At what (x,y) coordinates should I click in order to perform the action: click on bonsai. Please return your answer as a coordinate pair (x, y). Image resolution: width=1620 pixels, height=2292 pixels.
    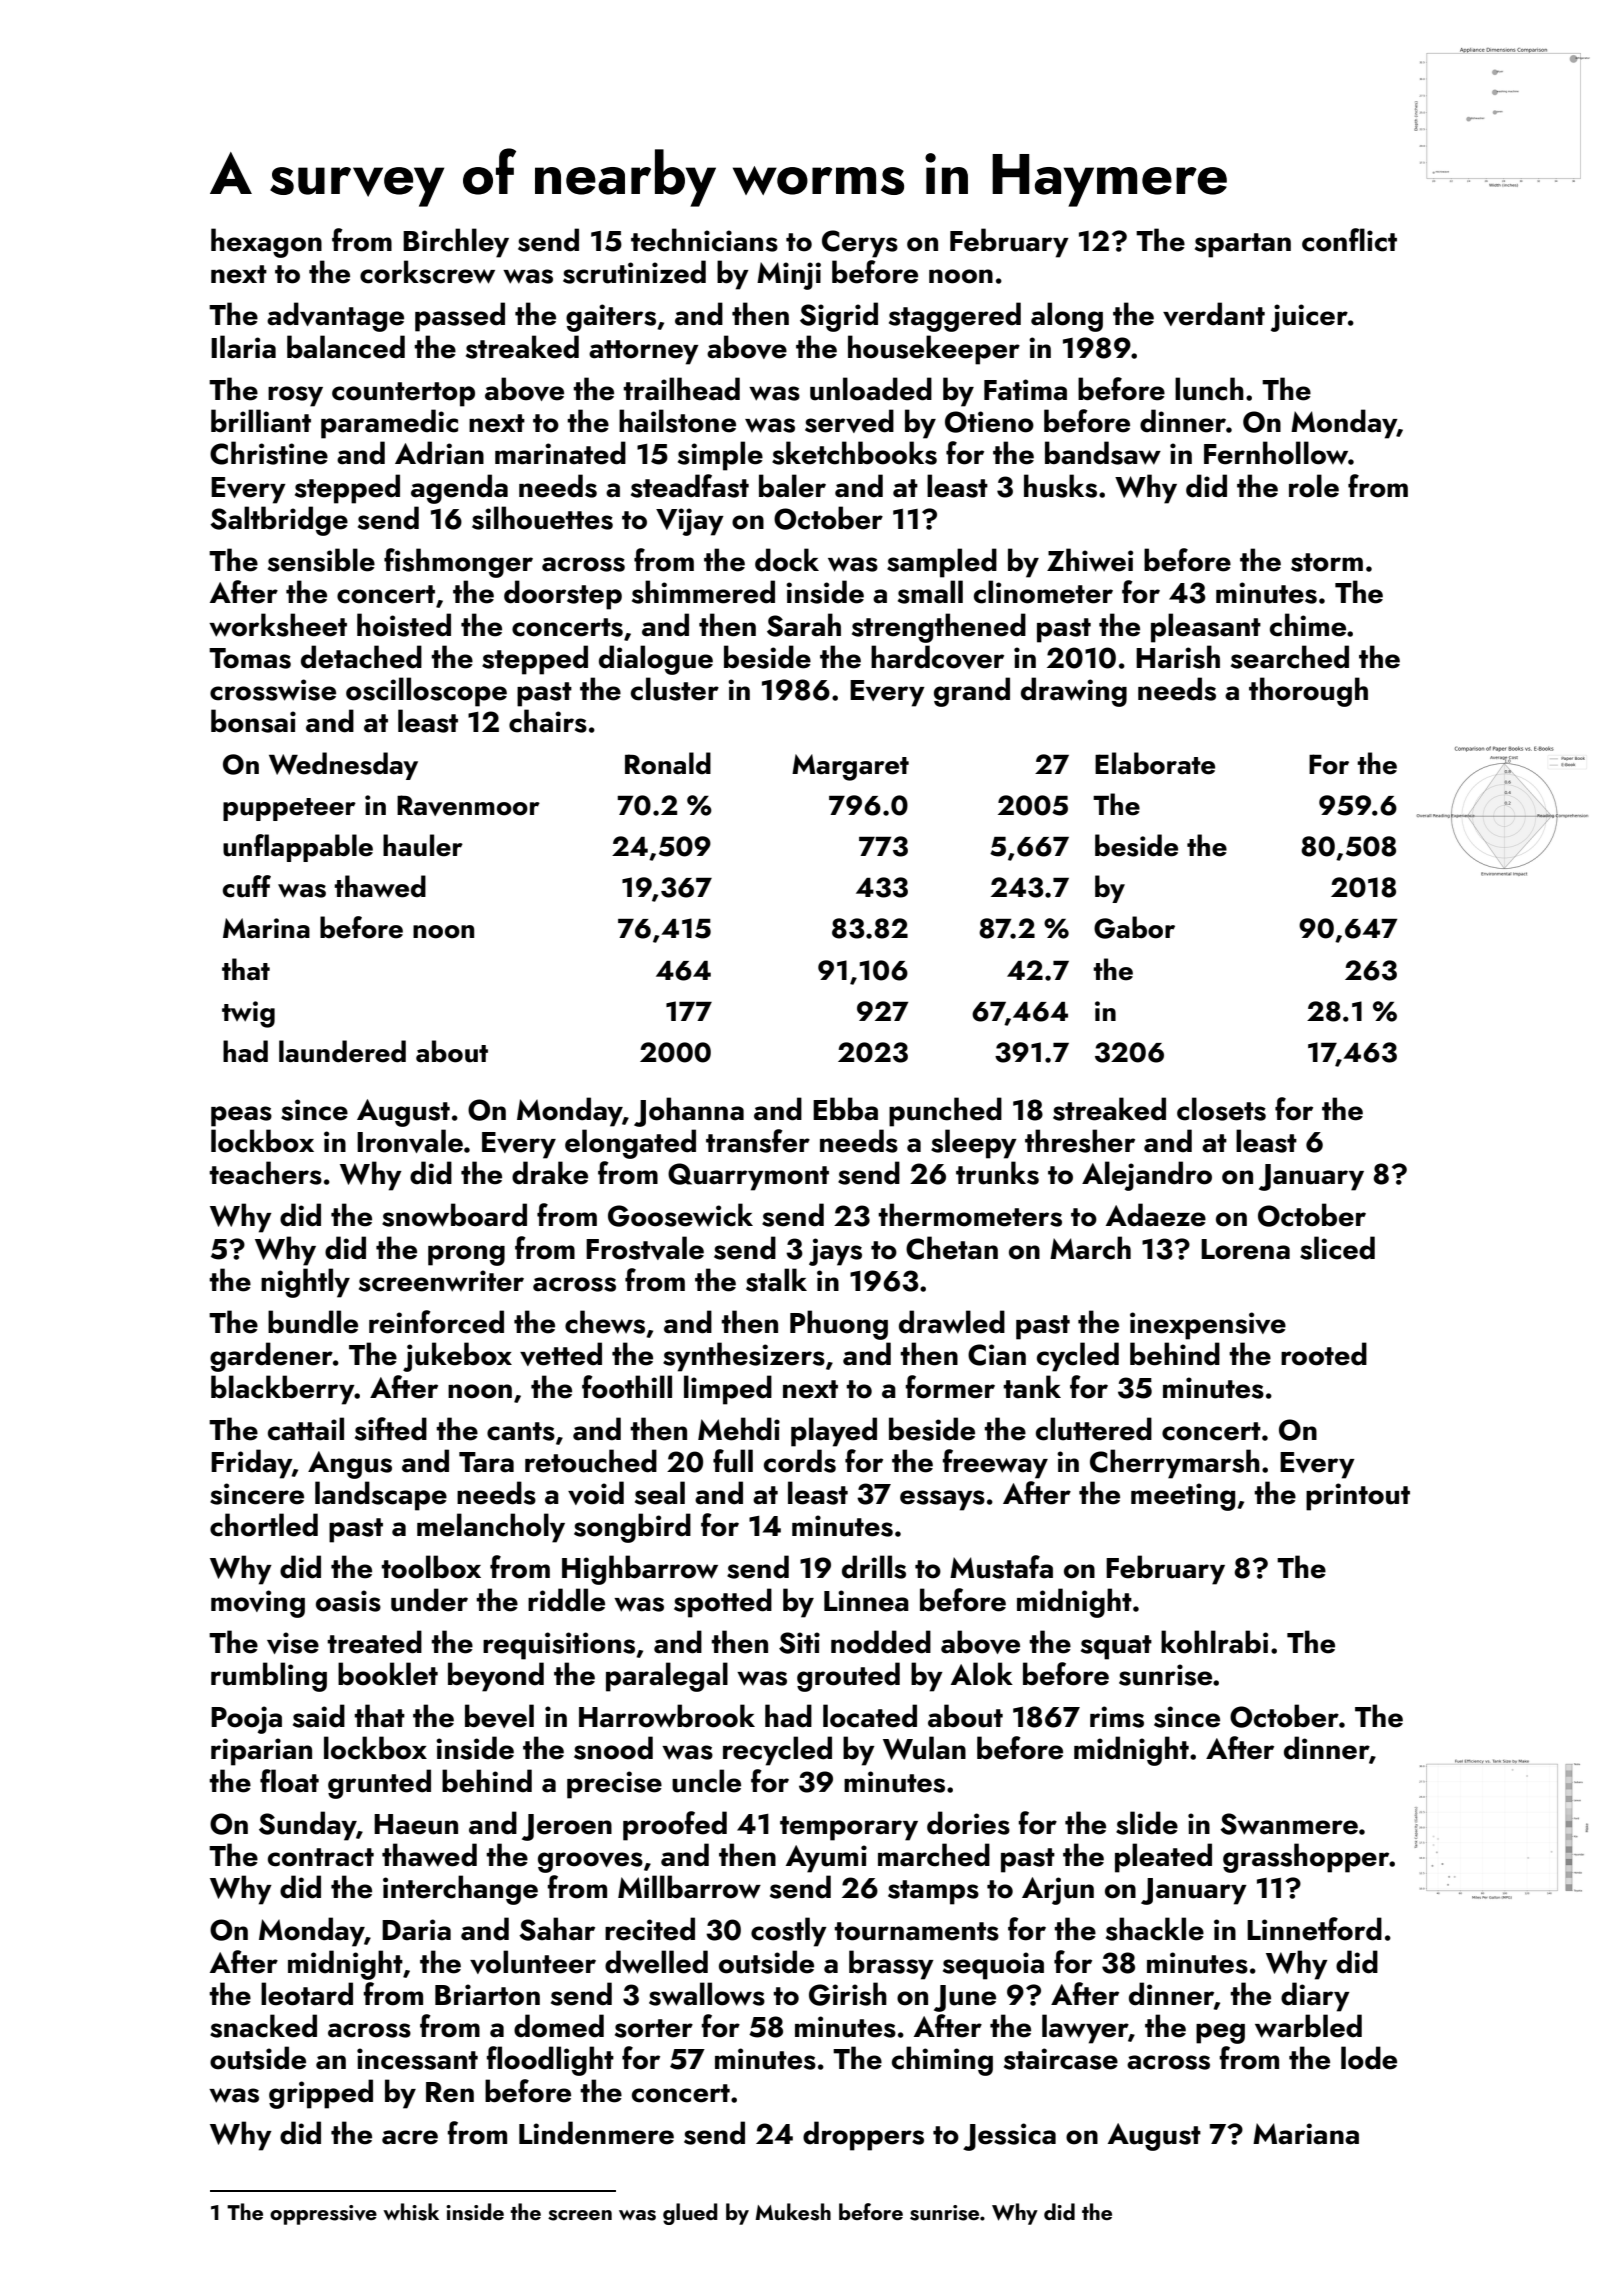
    Looking at the image, I should click on (253, 721).
